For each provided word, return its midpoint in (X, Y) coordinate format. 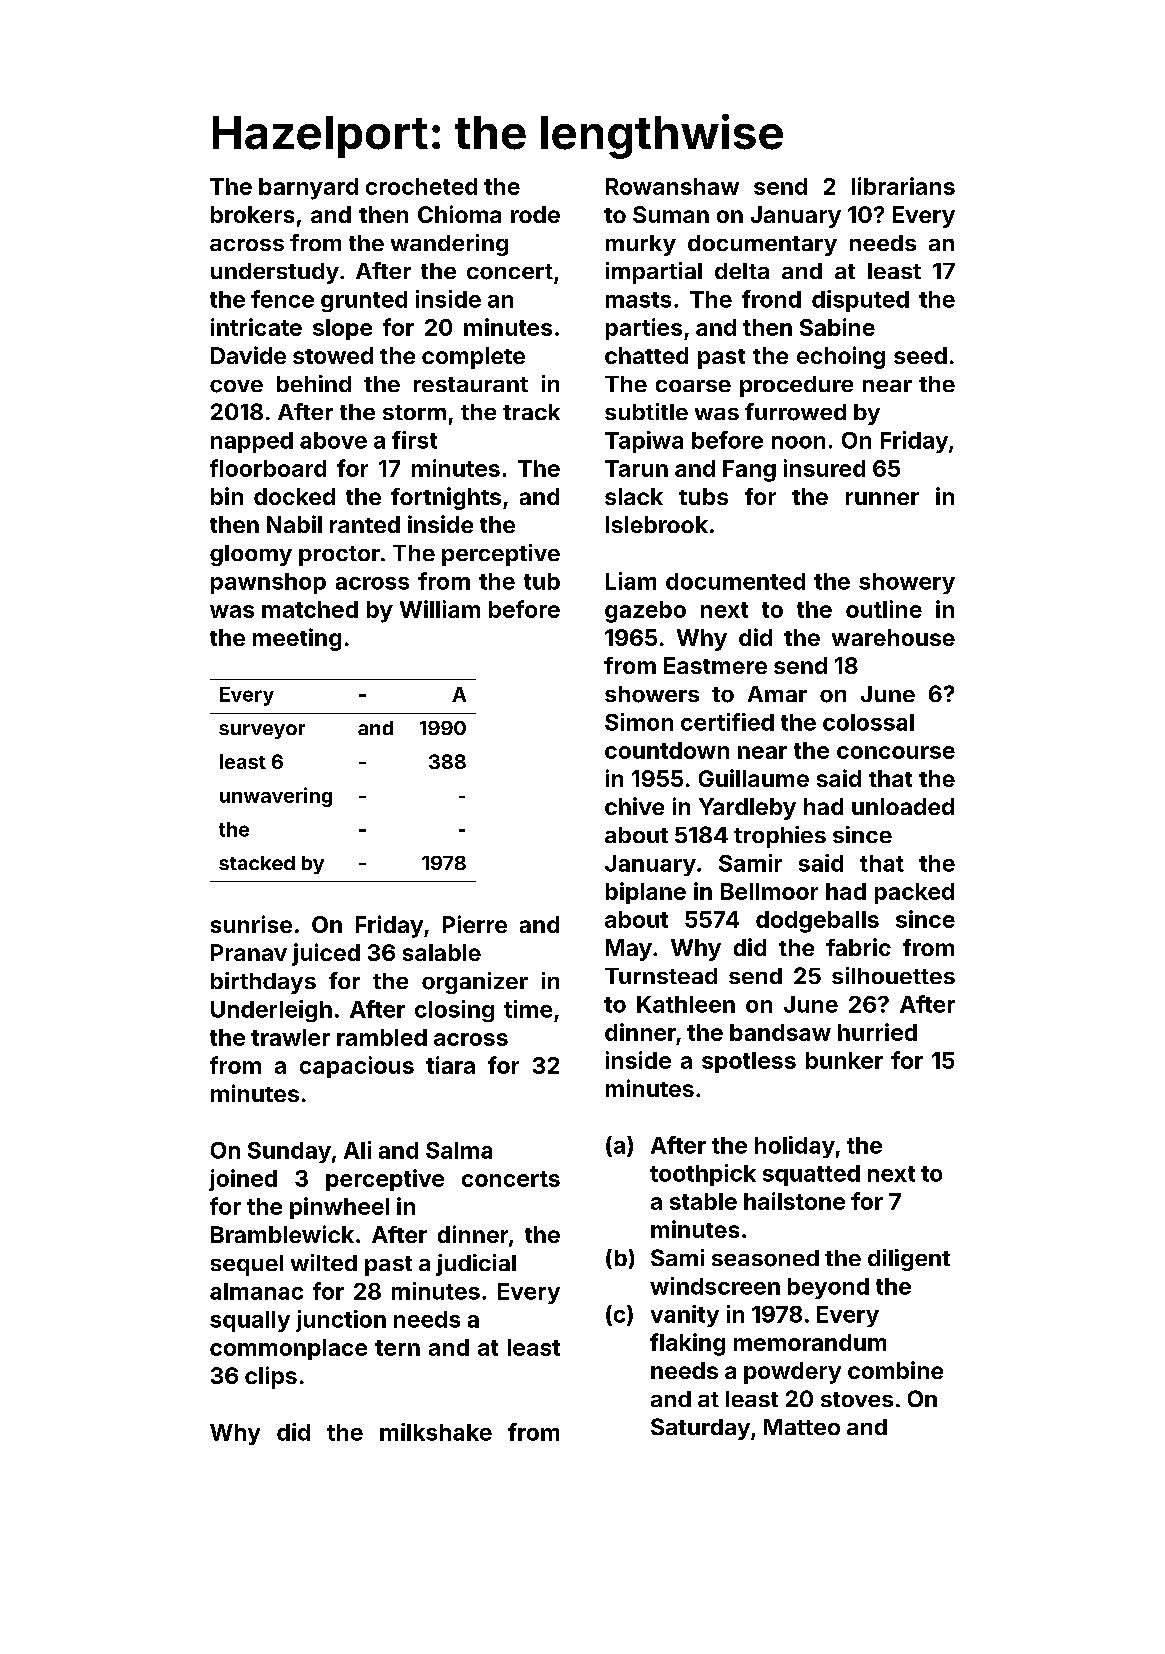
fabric (858, 947)
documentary (762, 245)
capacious (357, 1067)
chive (634, 806)
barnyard (308, 189)
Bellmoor (769, 891)
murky (641, 245)
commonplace (288, 1349)
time (528, 1009)
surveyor (262, 731)
